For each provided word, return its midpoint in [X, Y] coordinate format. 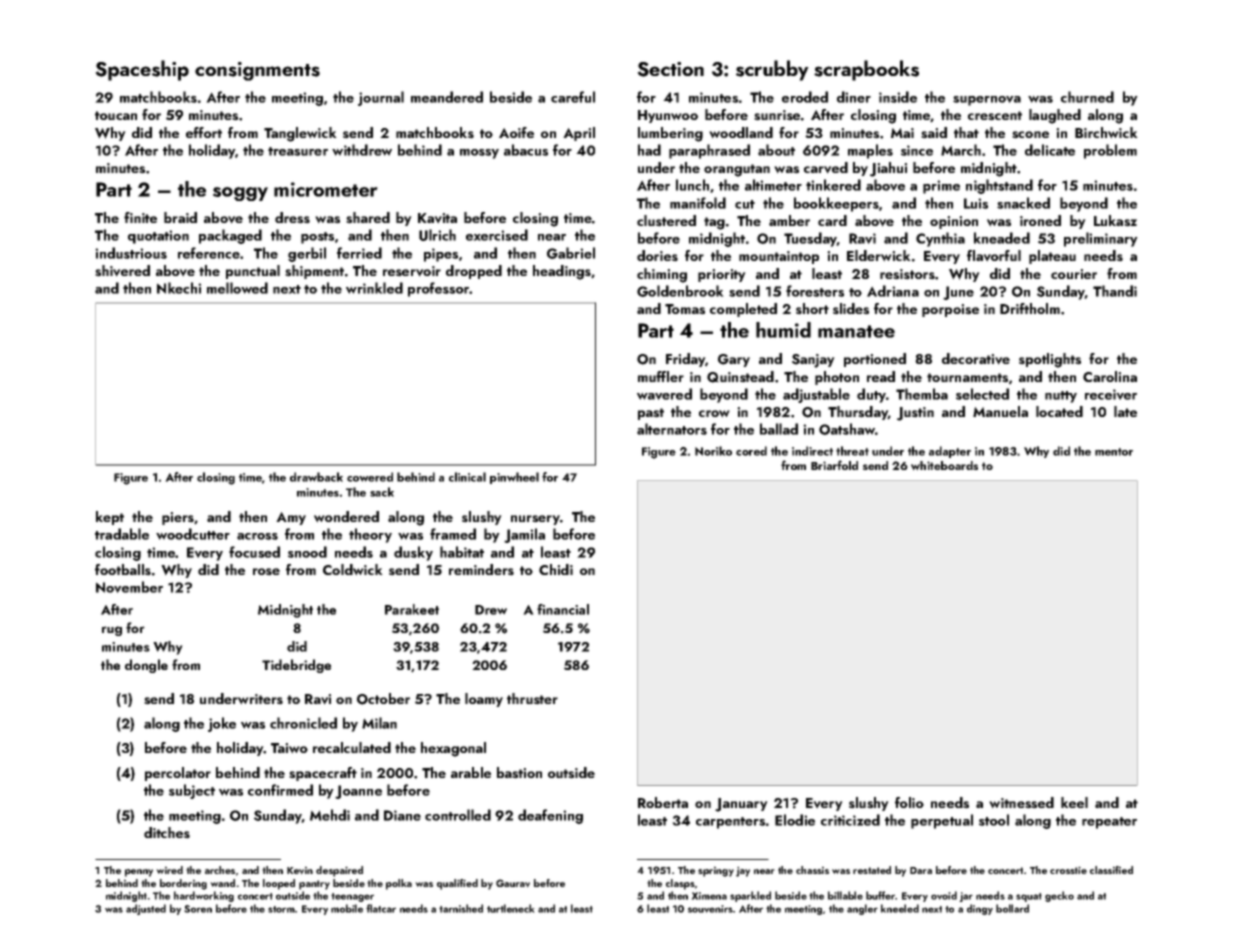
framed [453, 534]
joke [222, 724]
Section [670, 69]
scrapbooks [866, 70]
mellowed [237, 288]
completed [743, 310]
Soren [198, 909]
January [741, 805]
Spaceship [142, 70]
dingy [980, 909]
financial [563, 609]
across [257, 536]
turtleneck [511, 908]
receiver [1111, 394]
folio [909, 802]
